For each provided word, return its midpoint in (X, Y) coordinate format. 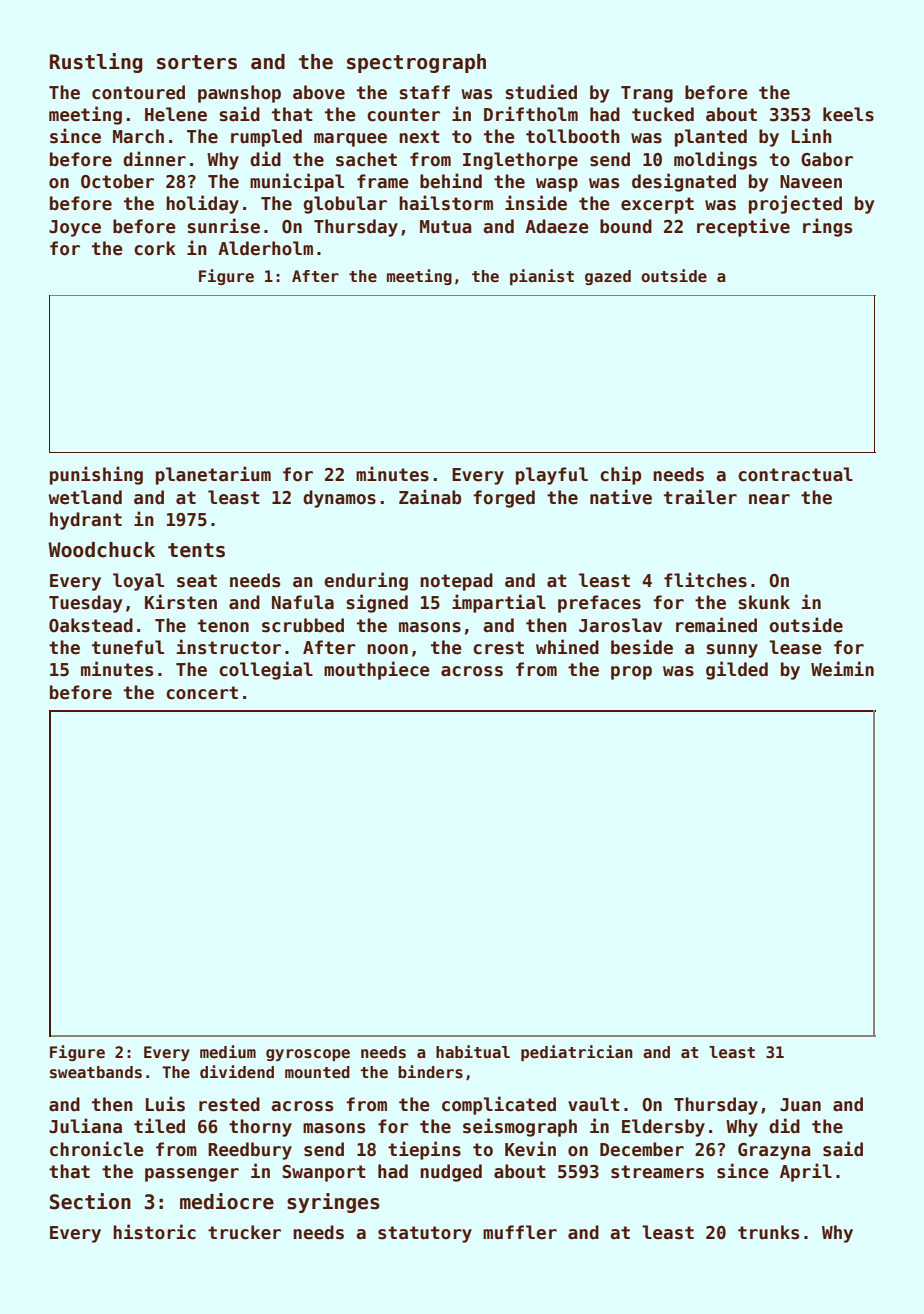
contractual (795, 474)
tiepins (424, 1150)
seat (197, 581)
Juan (800, 1105)
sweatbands (96, 1072)
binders (430, 1072)
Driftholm (531, 114)
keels (848, 114)
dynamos (339, 499)
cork (155, 248)
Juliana (85, 1126)
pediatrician (577, 1053)
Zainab (430, 497)
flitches (705, 580)
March (138, 136)
